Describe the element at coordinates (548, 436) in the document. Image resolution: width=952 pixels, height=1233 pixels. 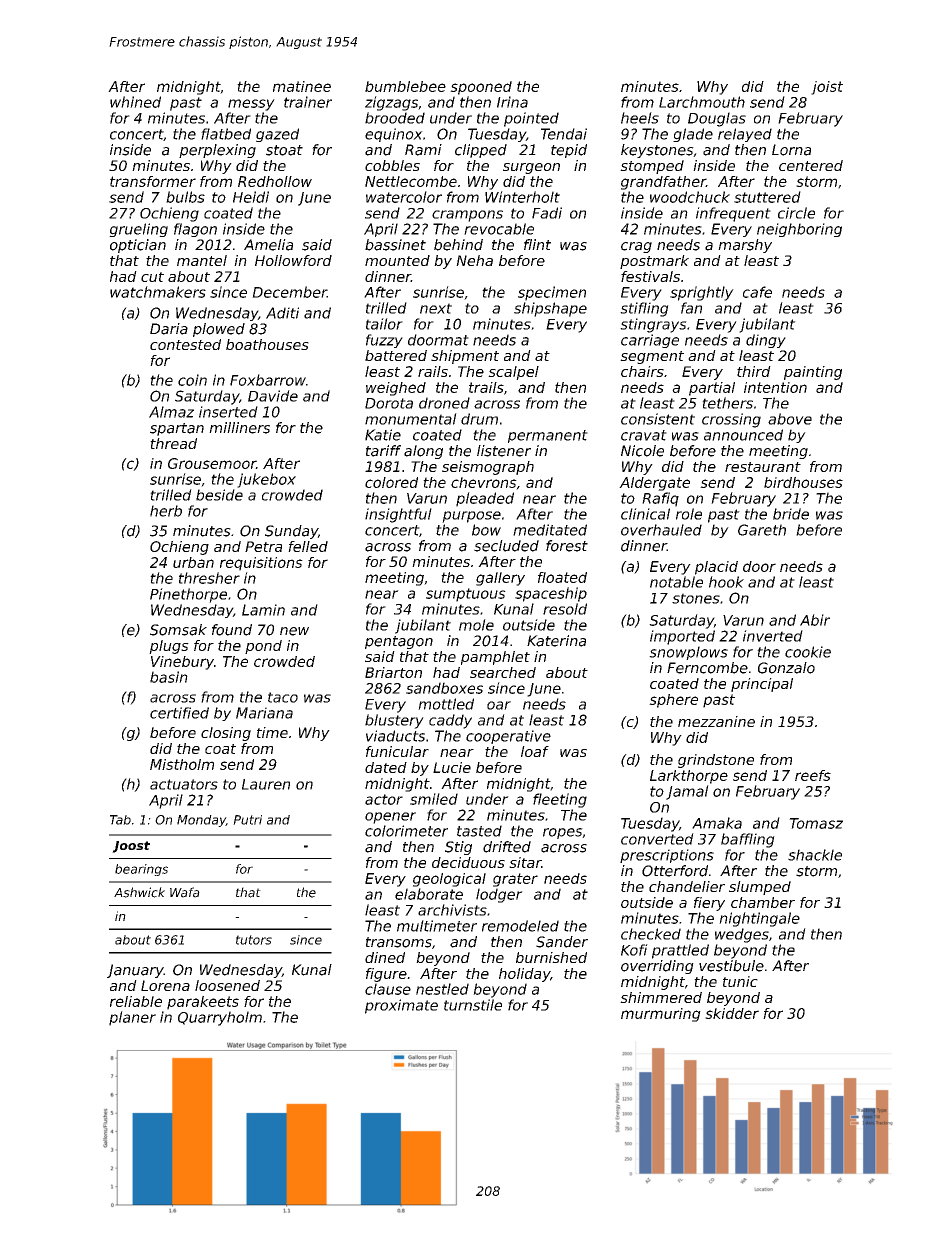
I see `permanent` at that location.
